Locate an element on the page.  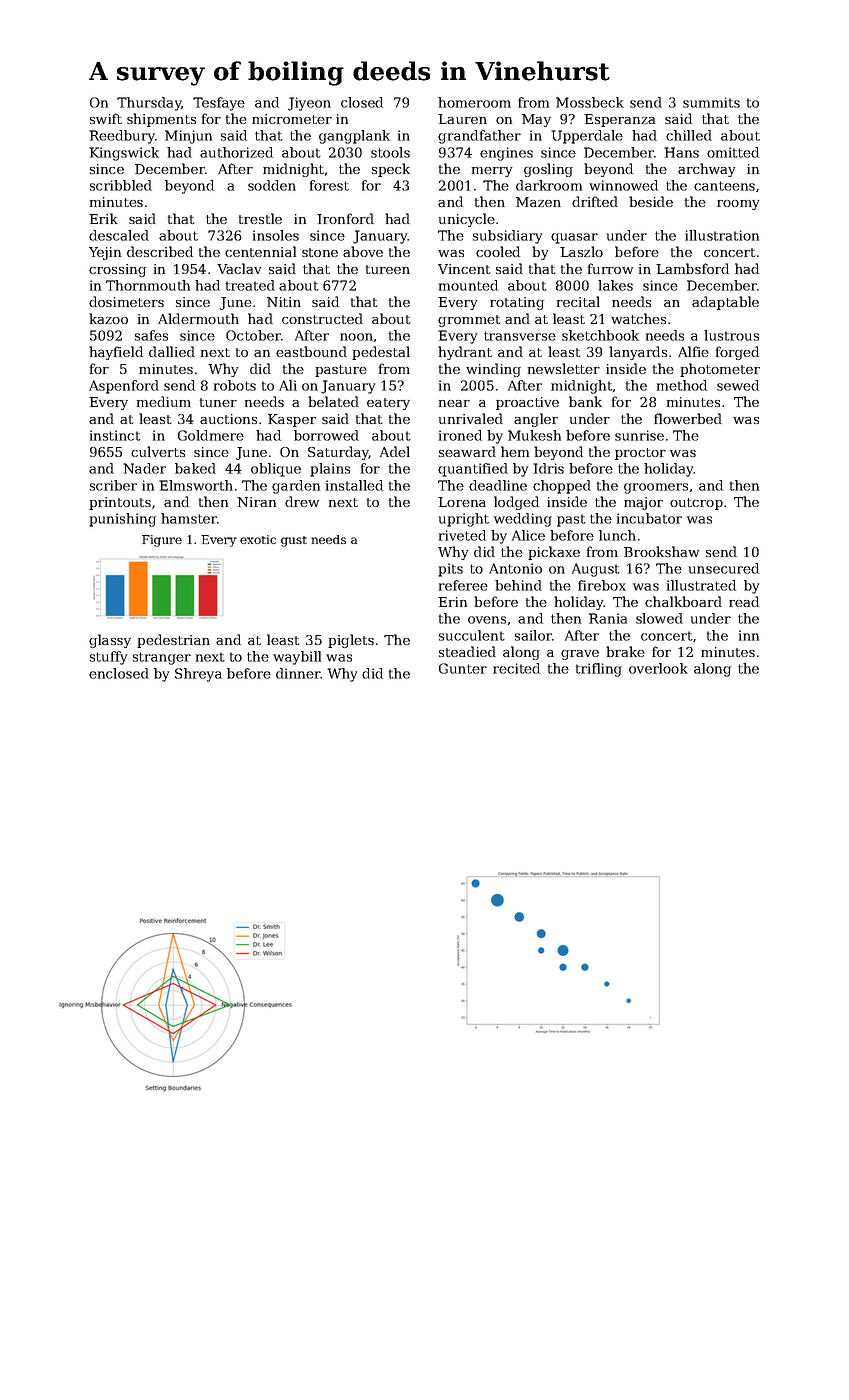
photometer is located at coordinates (720, 370).
